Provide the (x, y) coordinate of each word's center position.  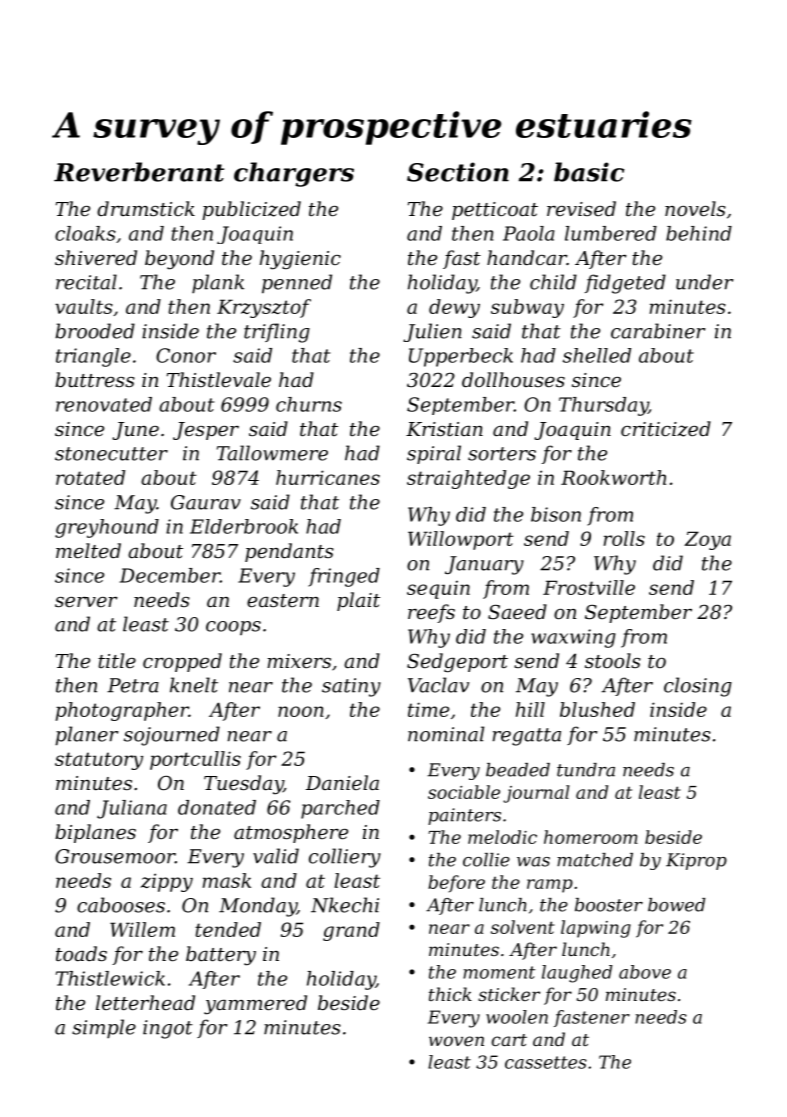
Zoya (707, 540)
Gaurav (206, 502)
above (645, 972)
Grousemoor (115, 856)
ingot (168, 1029)
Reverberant (139, 172)
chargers (294, 174)
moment (499, 972)
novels (695, 208)
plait (358, 601)
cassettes (546, 1062)
